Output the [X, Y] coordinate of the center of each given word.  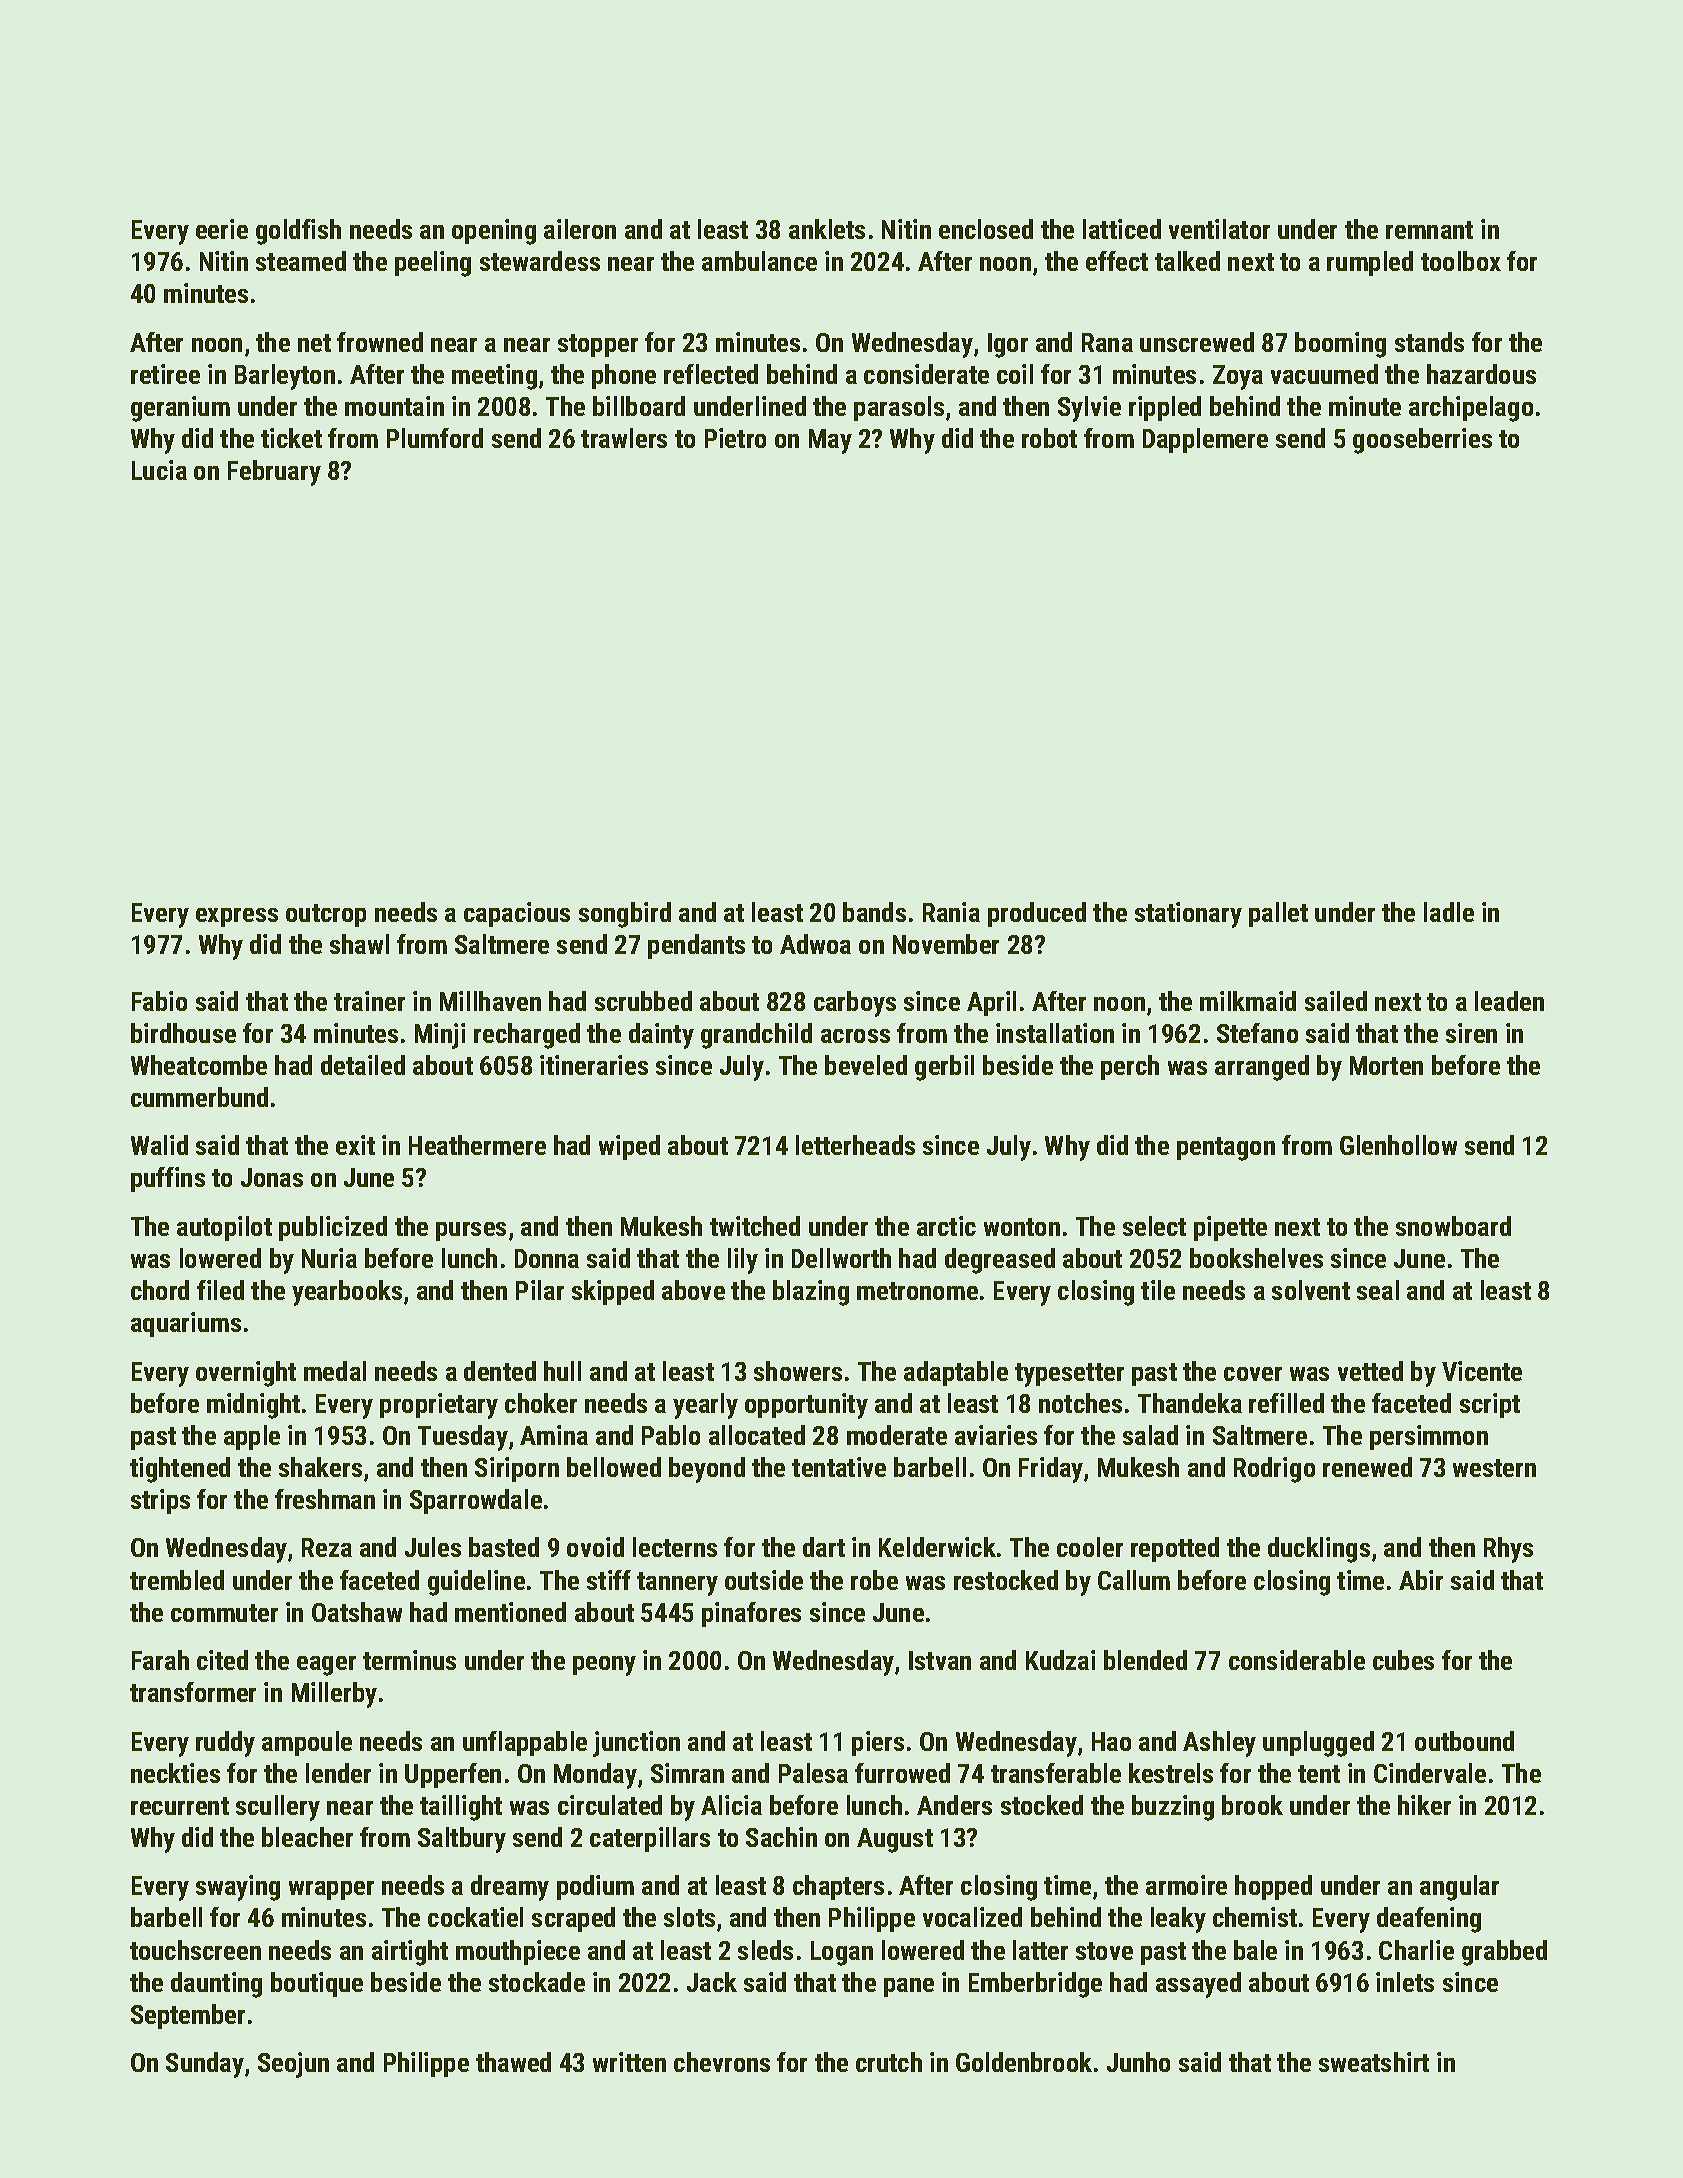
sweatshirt [1374, 2062]
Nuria [329, 1258]
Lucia [159, 470]
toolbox [1461, 261]
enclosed [986, 229]
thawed [513, 2062]
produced [1037, 914]
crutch [889, 2062]
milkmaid [1248, 1001]
